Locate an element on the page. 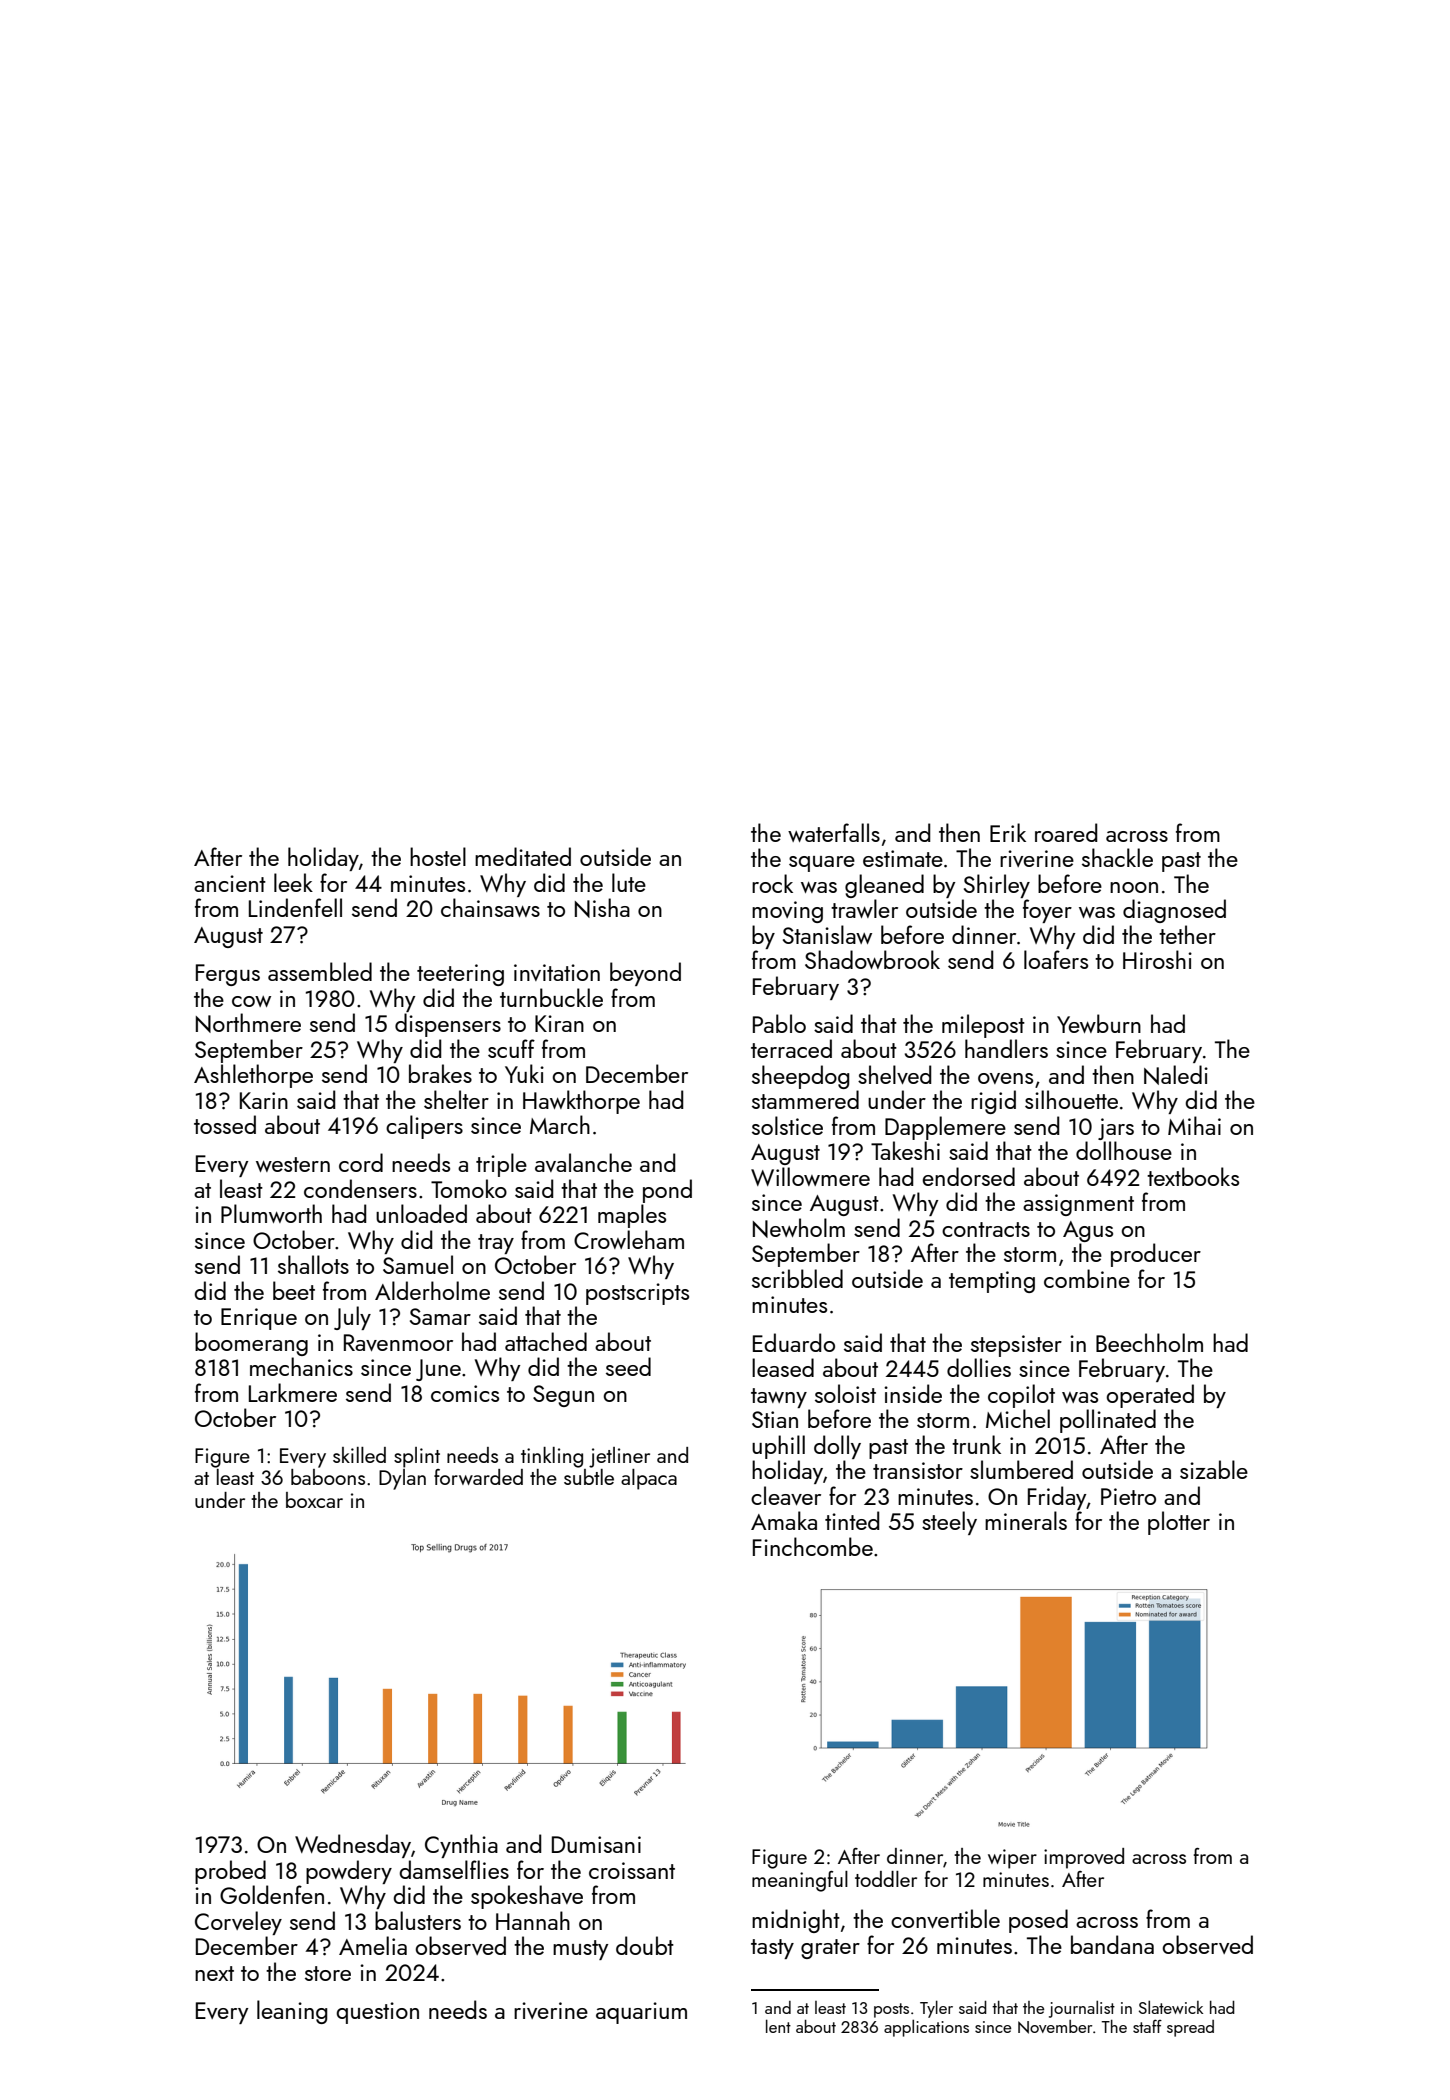  brakes is located at coordinates (440, 1073).
